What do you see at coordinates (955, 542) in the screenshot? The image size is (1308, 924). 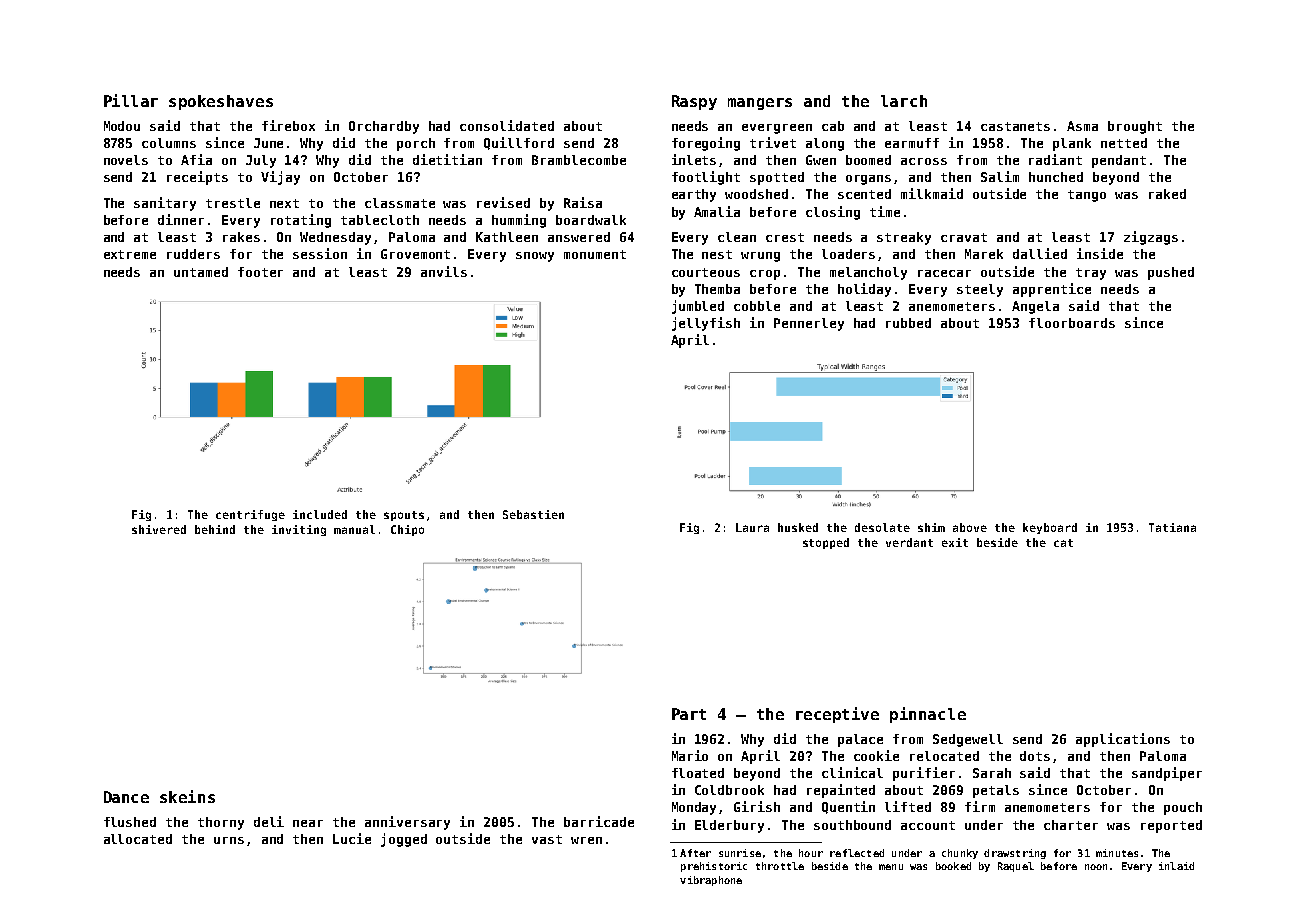 I see `exit` at bounding box center [955, 542].
